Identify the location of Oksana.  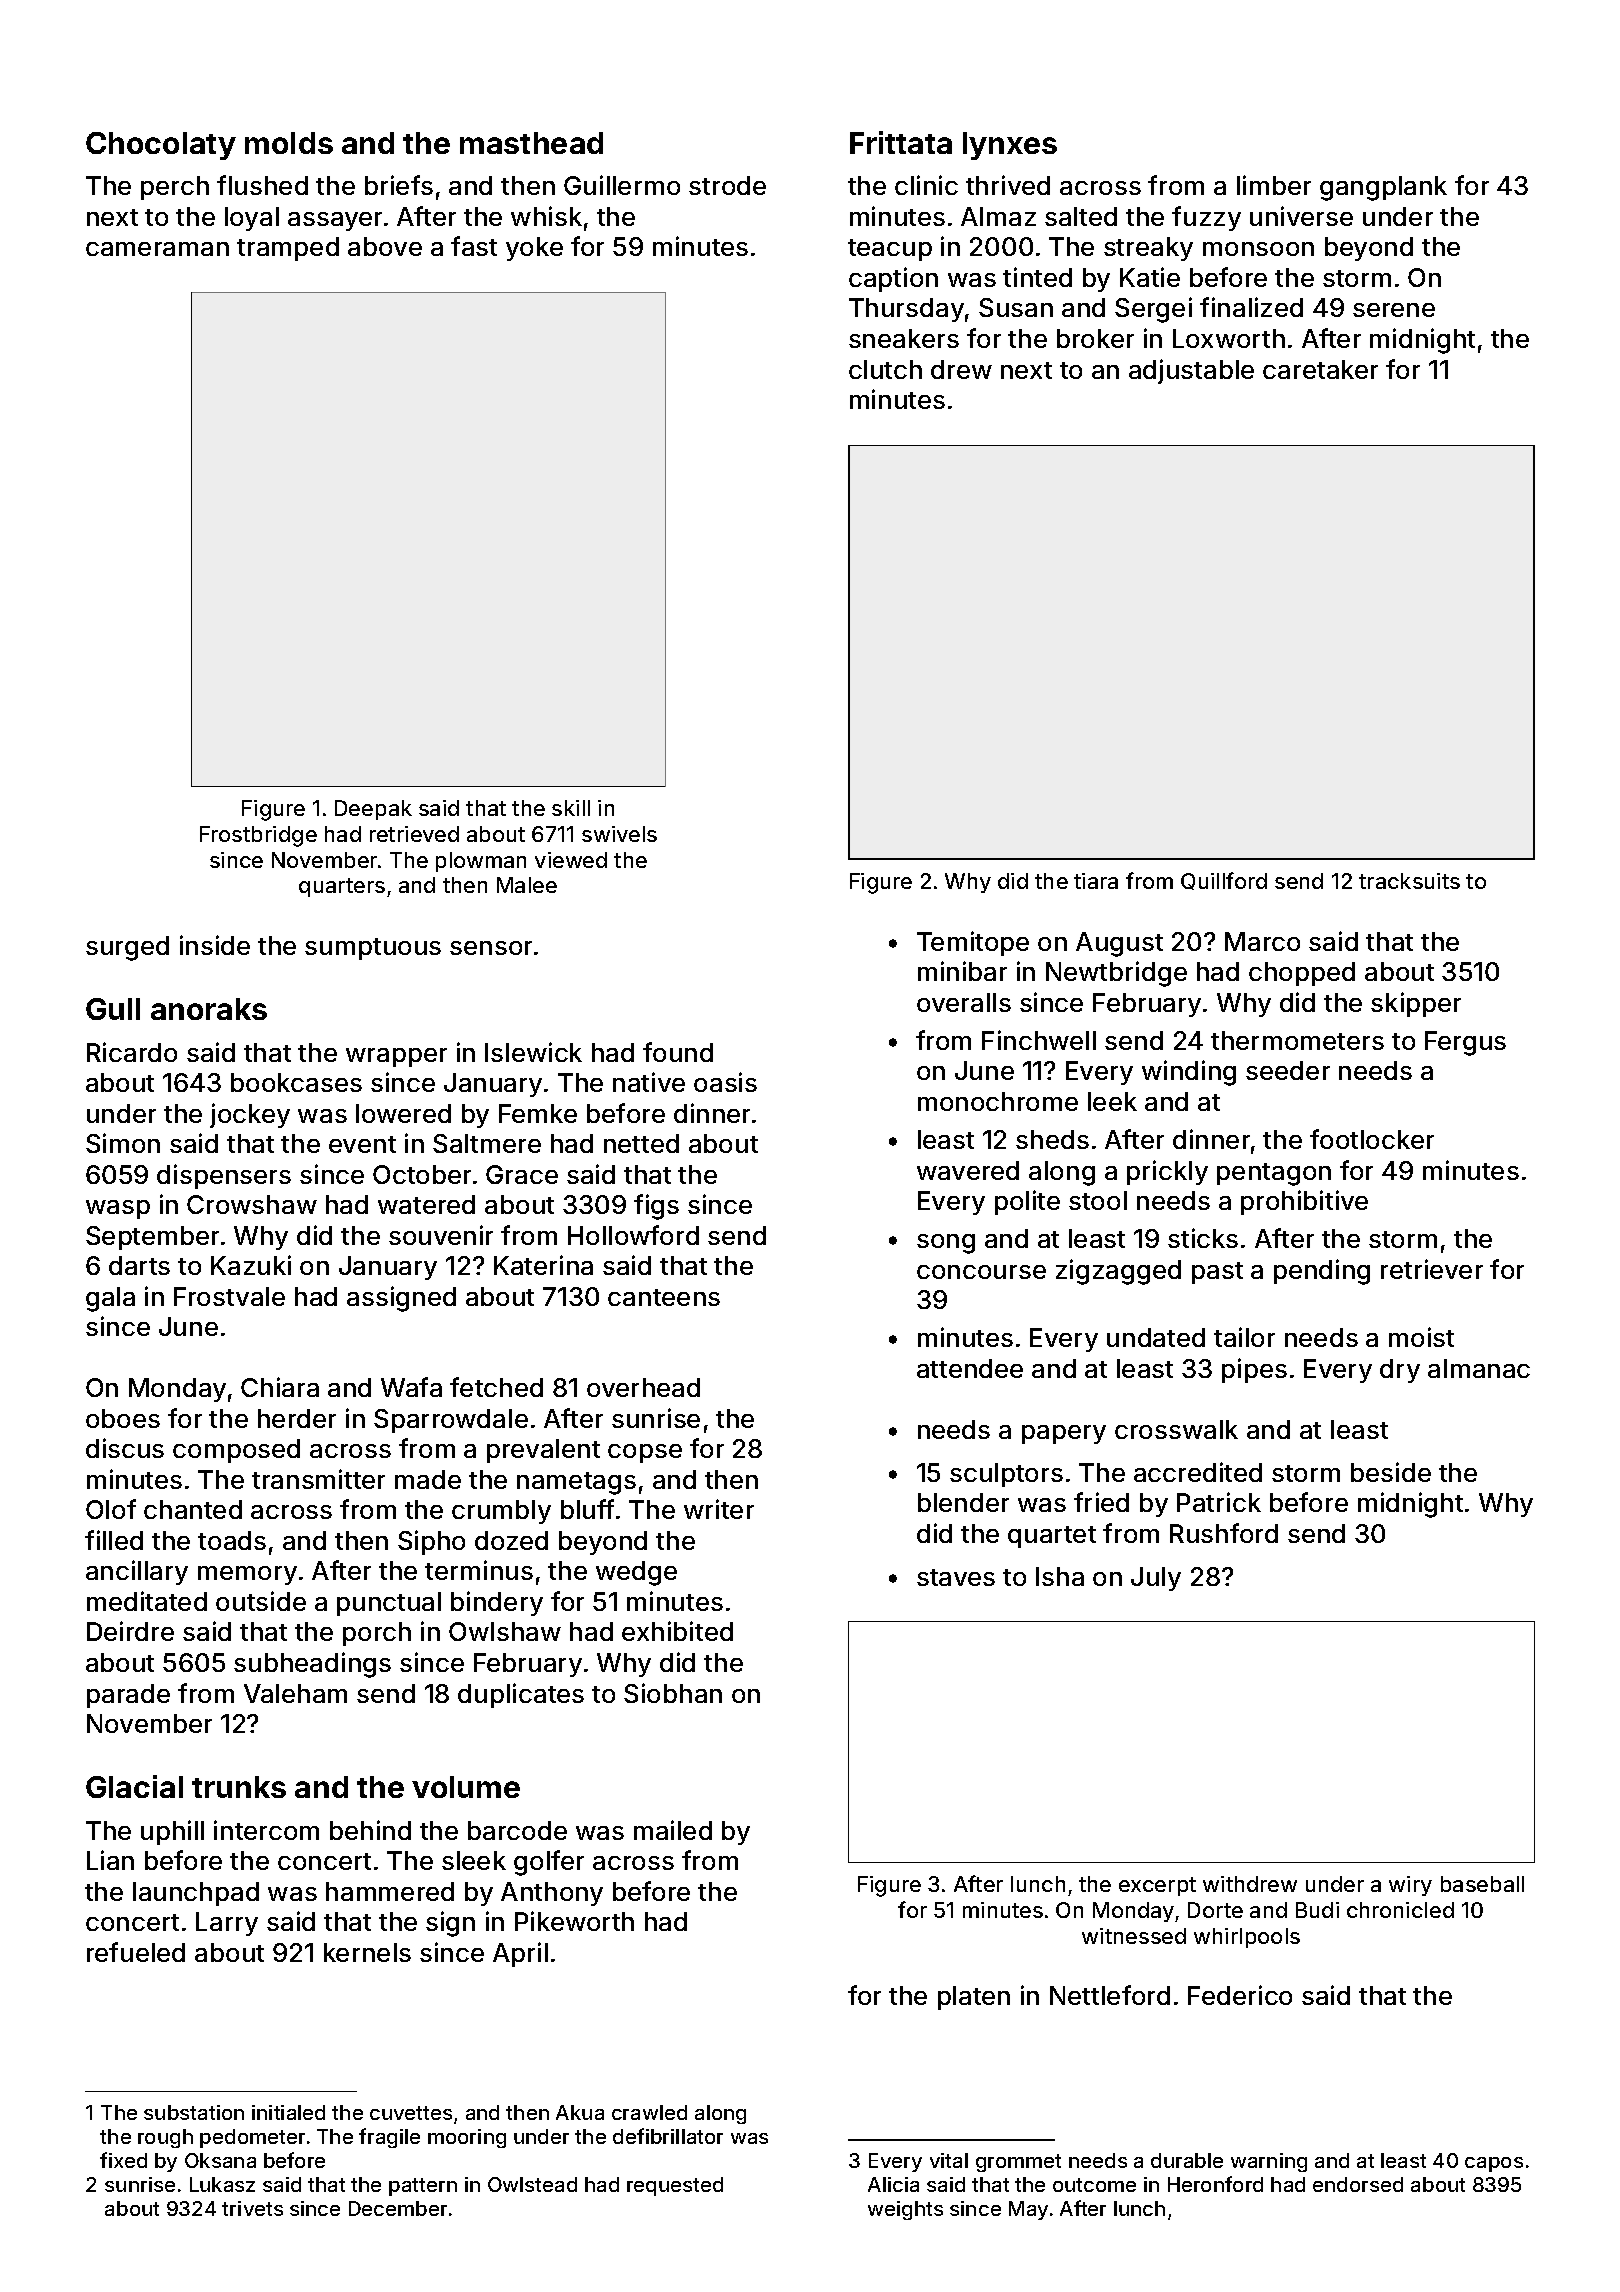
(220, 2160).
